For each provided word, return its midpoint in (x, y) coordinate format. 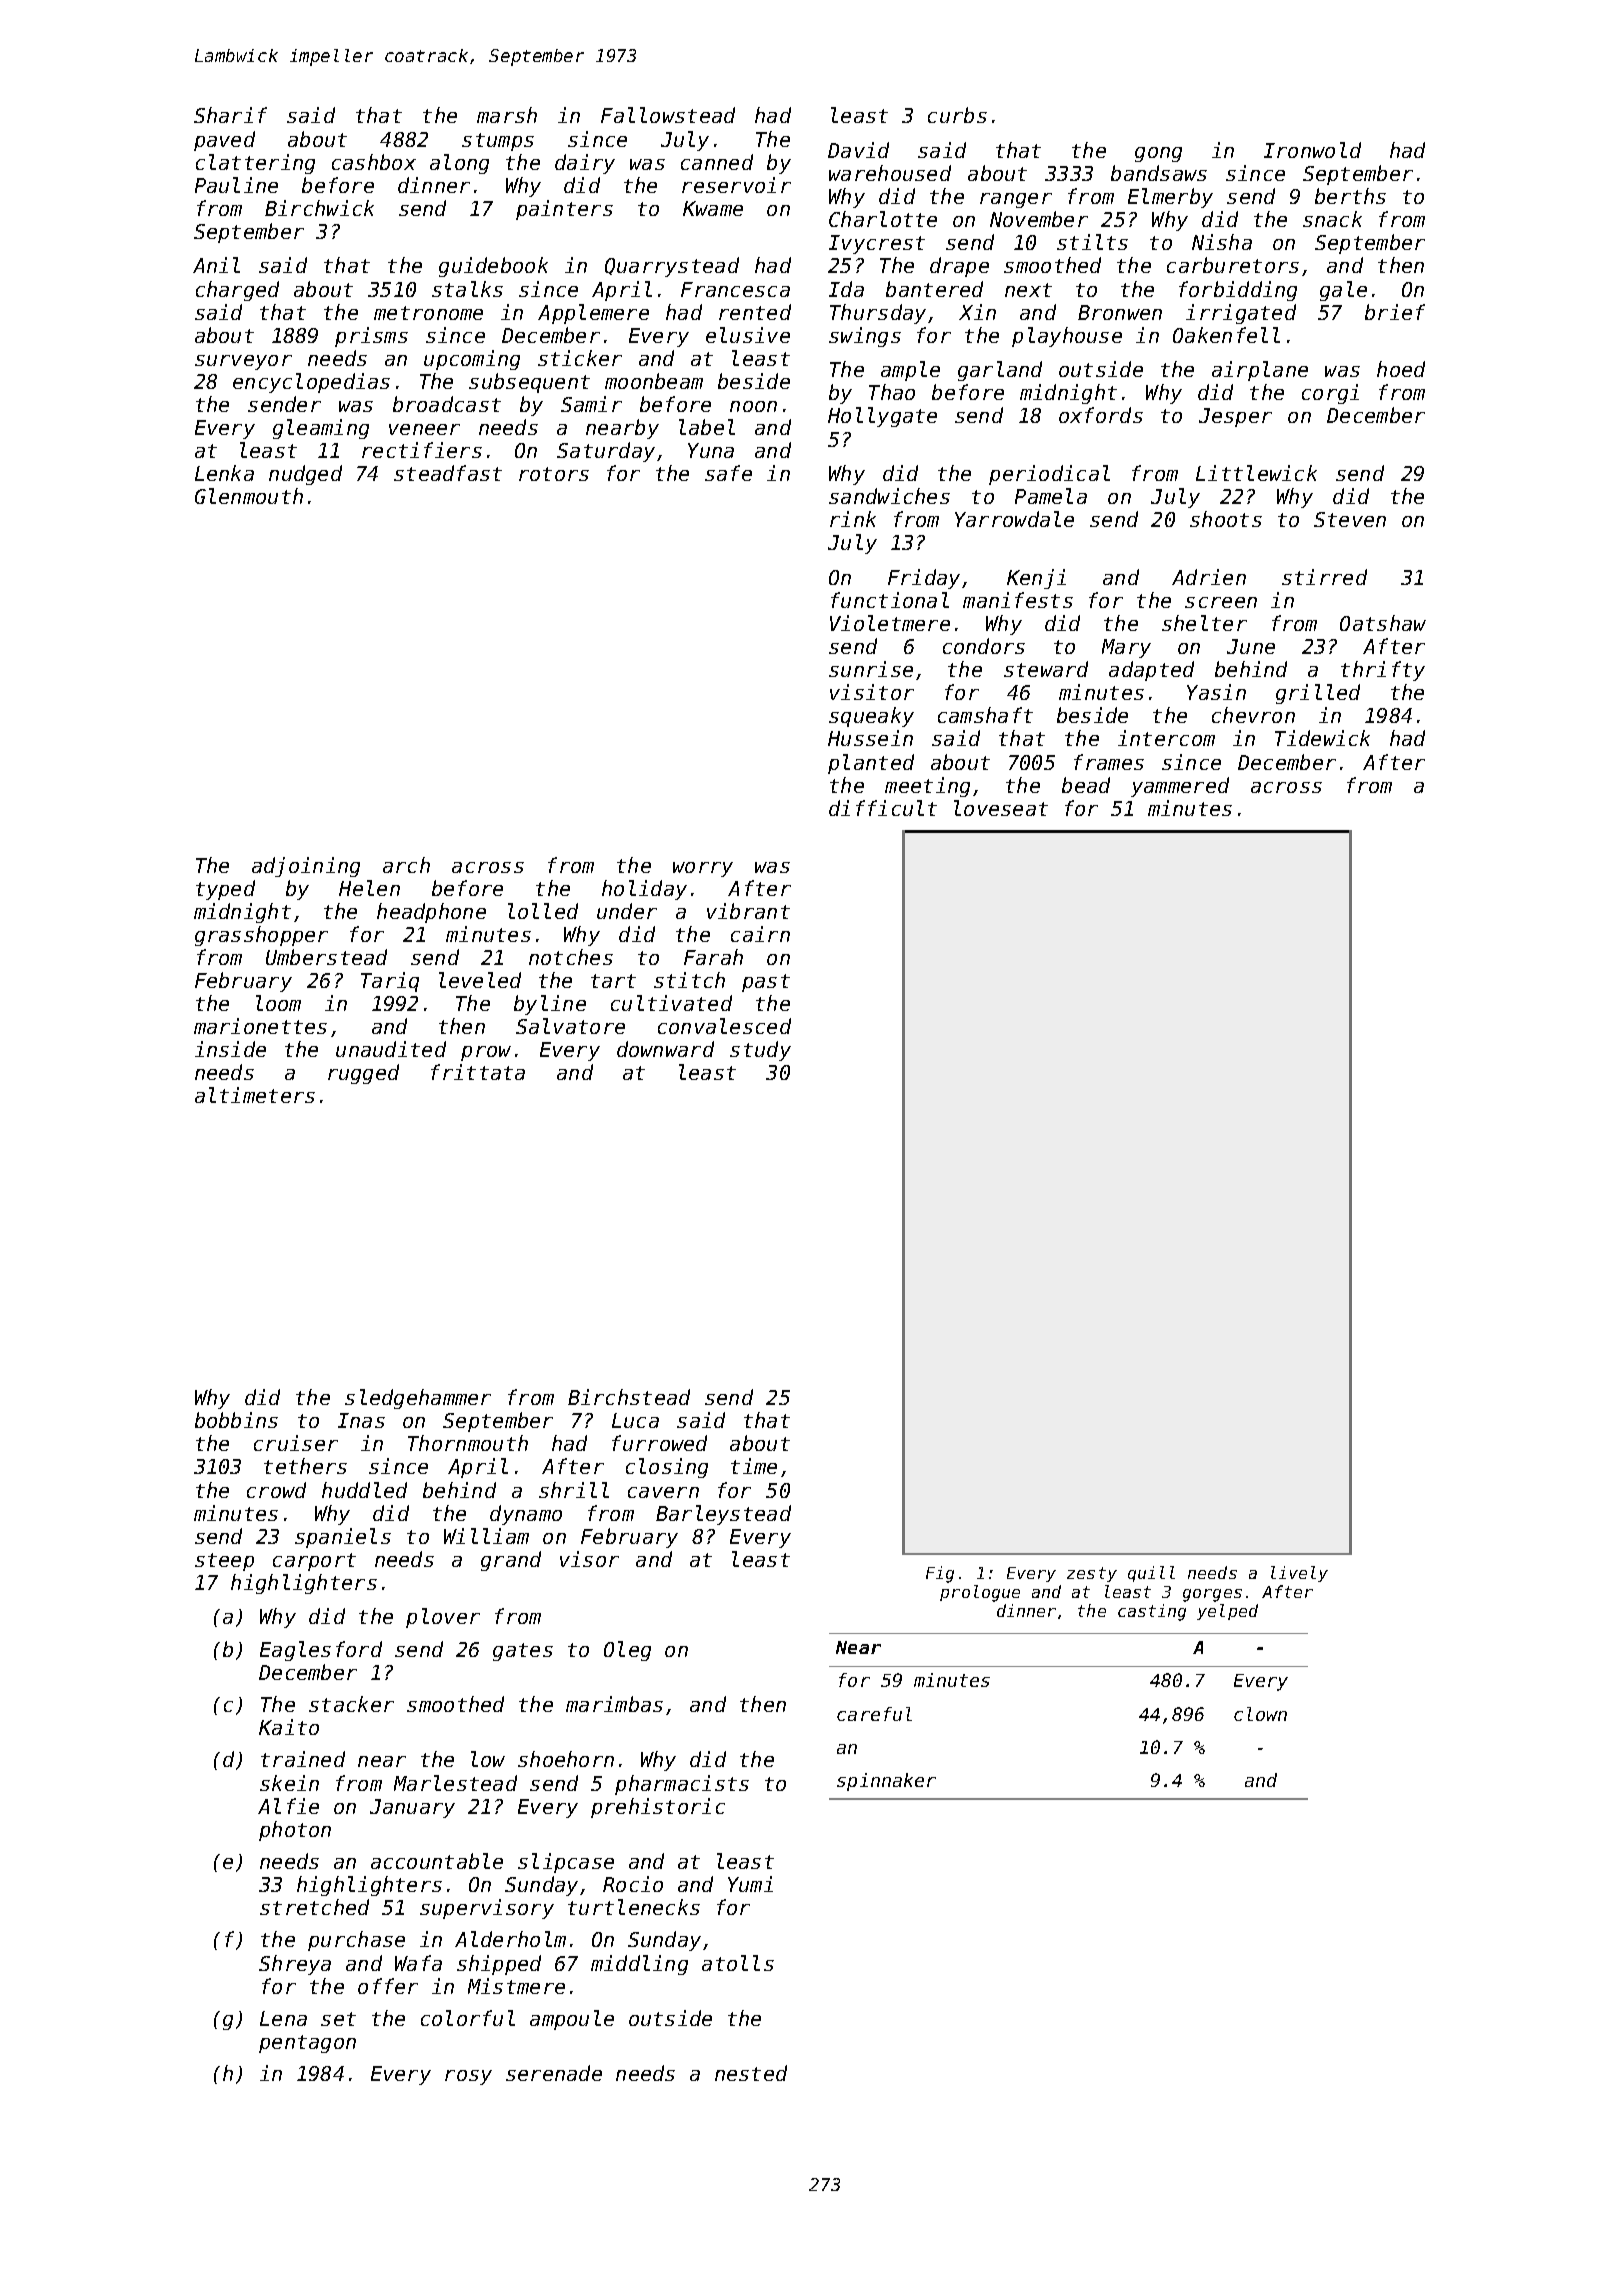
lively (1299, 1574)
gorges (1212, 1595)
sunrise (871, 669)
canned (717, 162)
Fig (940, 1574)
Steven (1350, 519)
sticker (580, 358)
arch (406, 865)
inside (230, 1049)
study (760, 1051)
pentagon (307, 2044)
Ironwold (1312, 150)
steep (224, 1562)
